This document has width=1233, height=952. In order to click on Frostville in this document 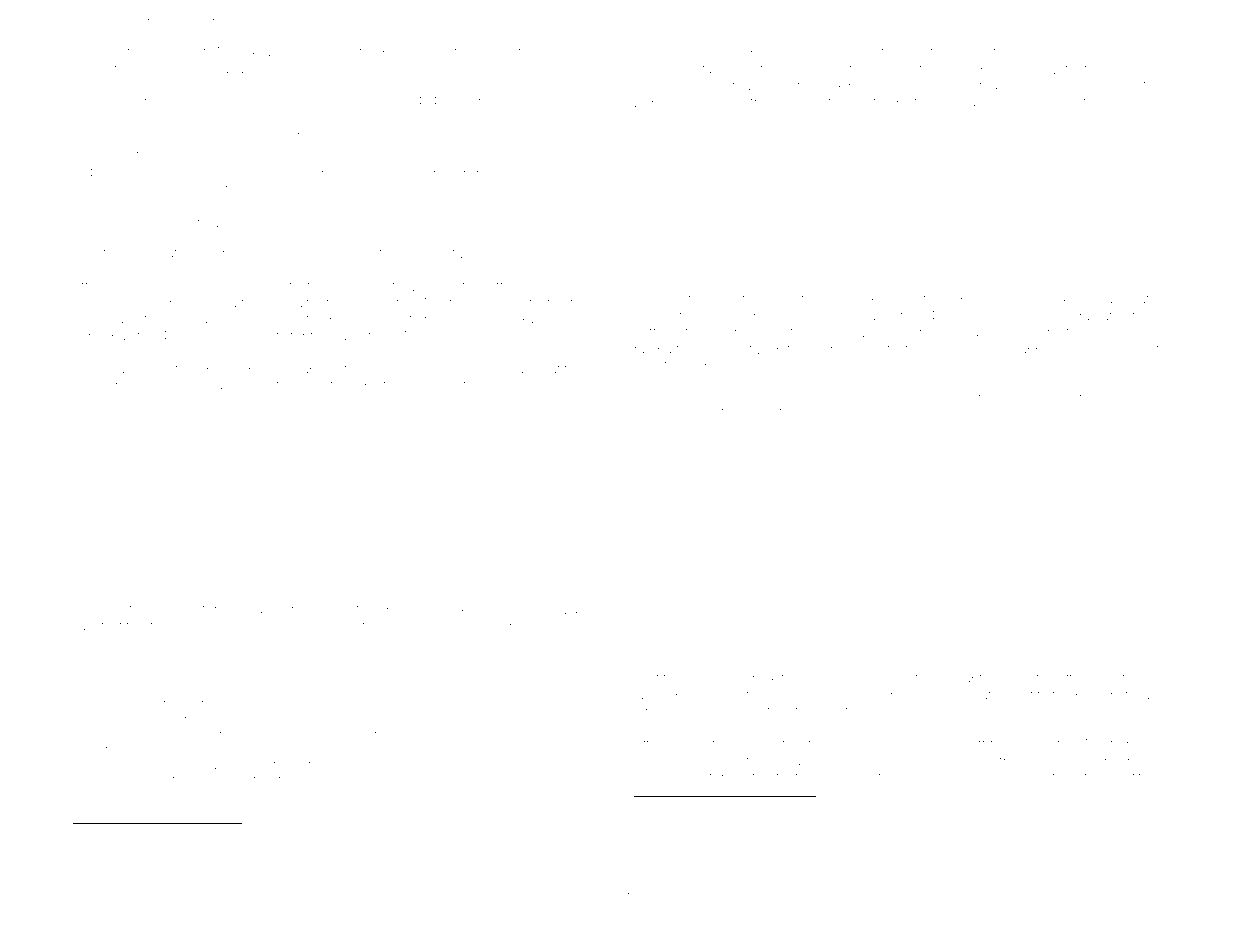, I will do `click(801, 299)`.
